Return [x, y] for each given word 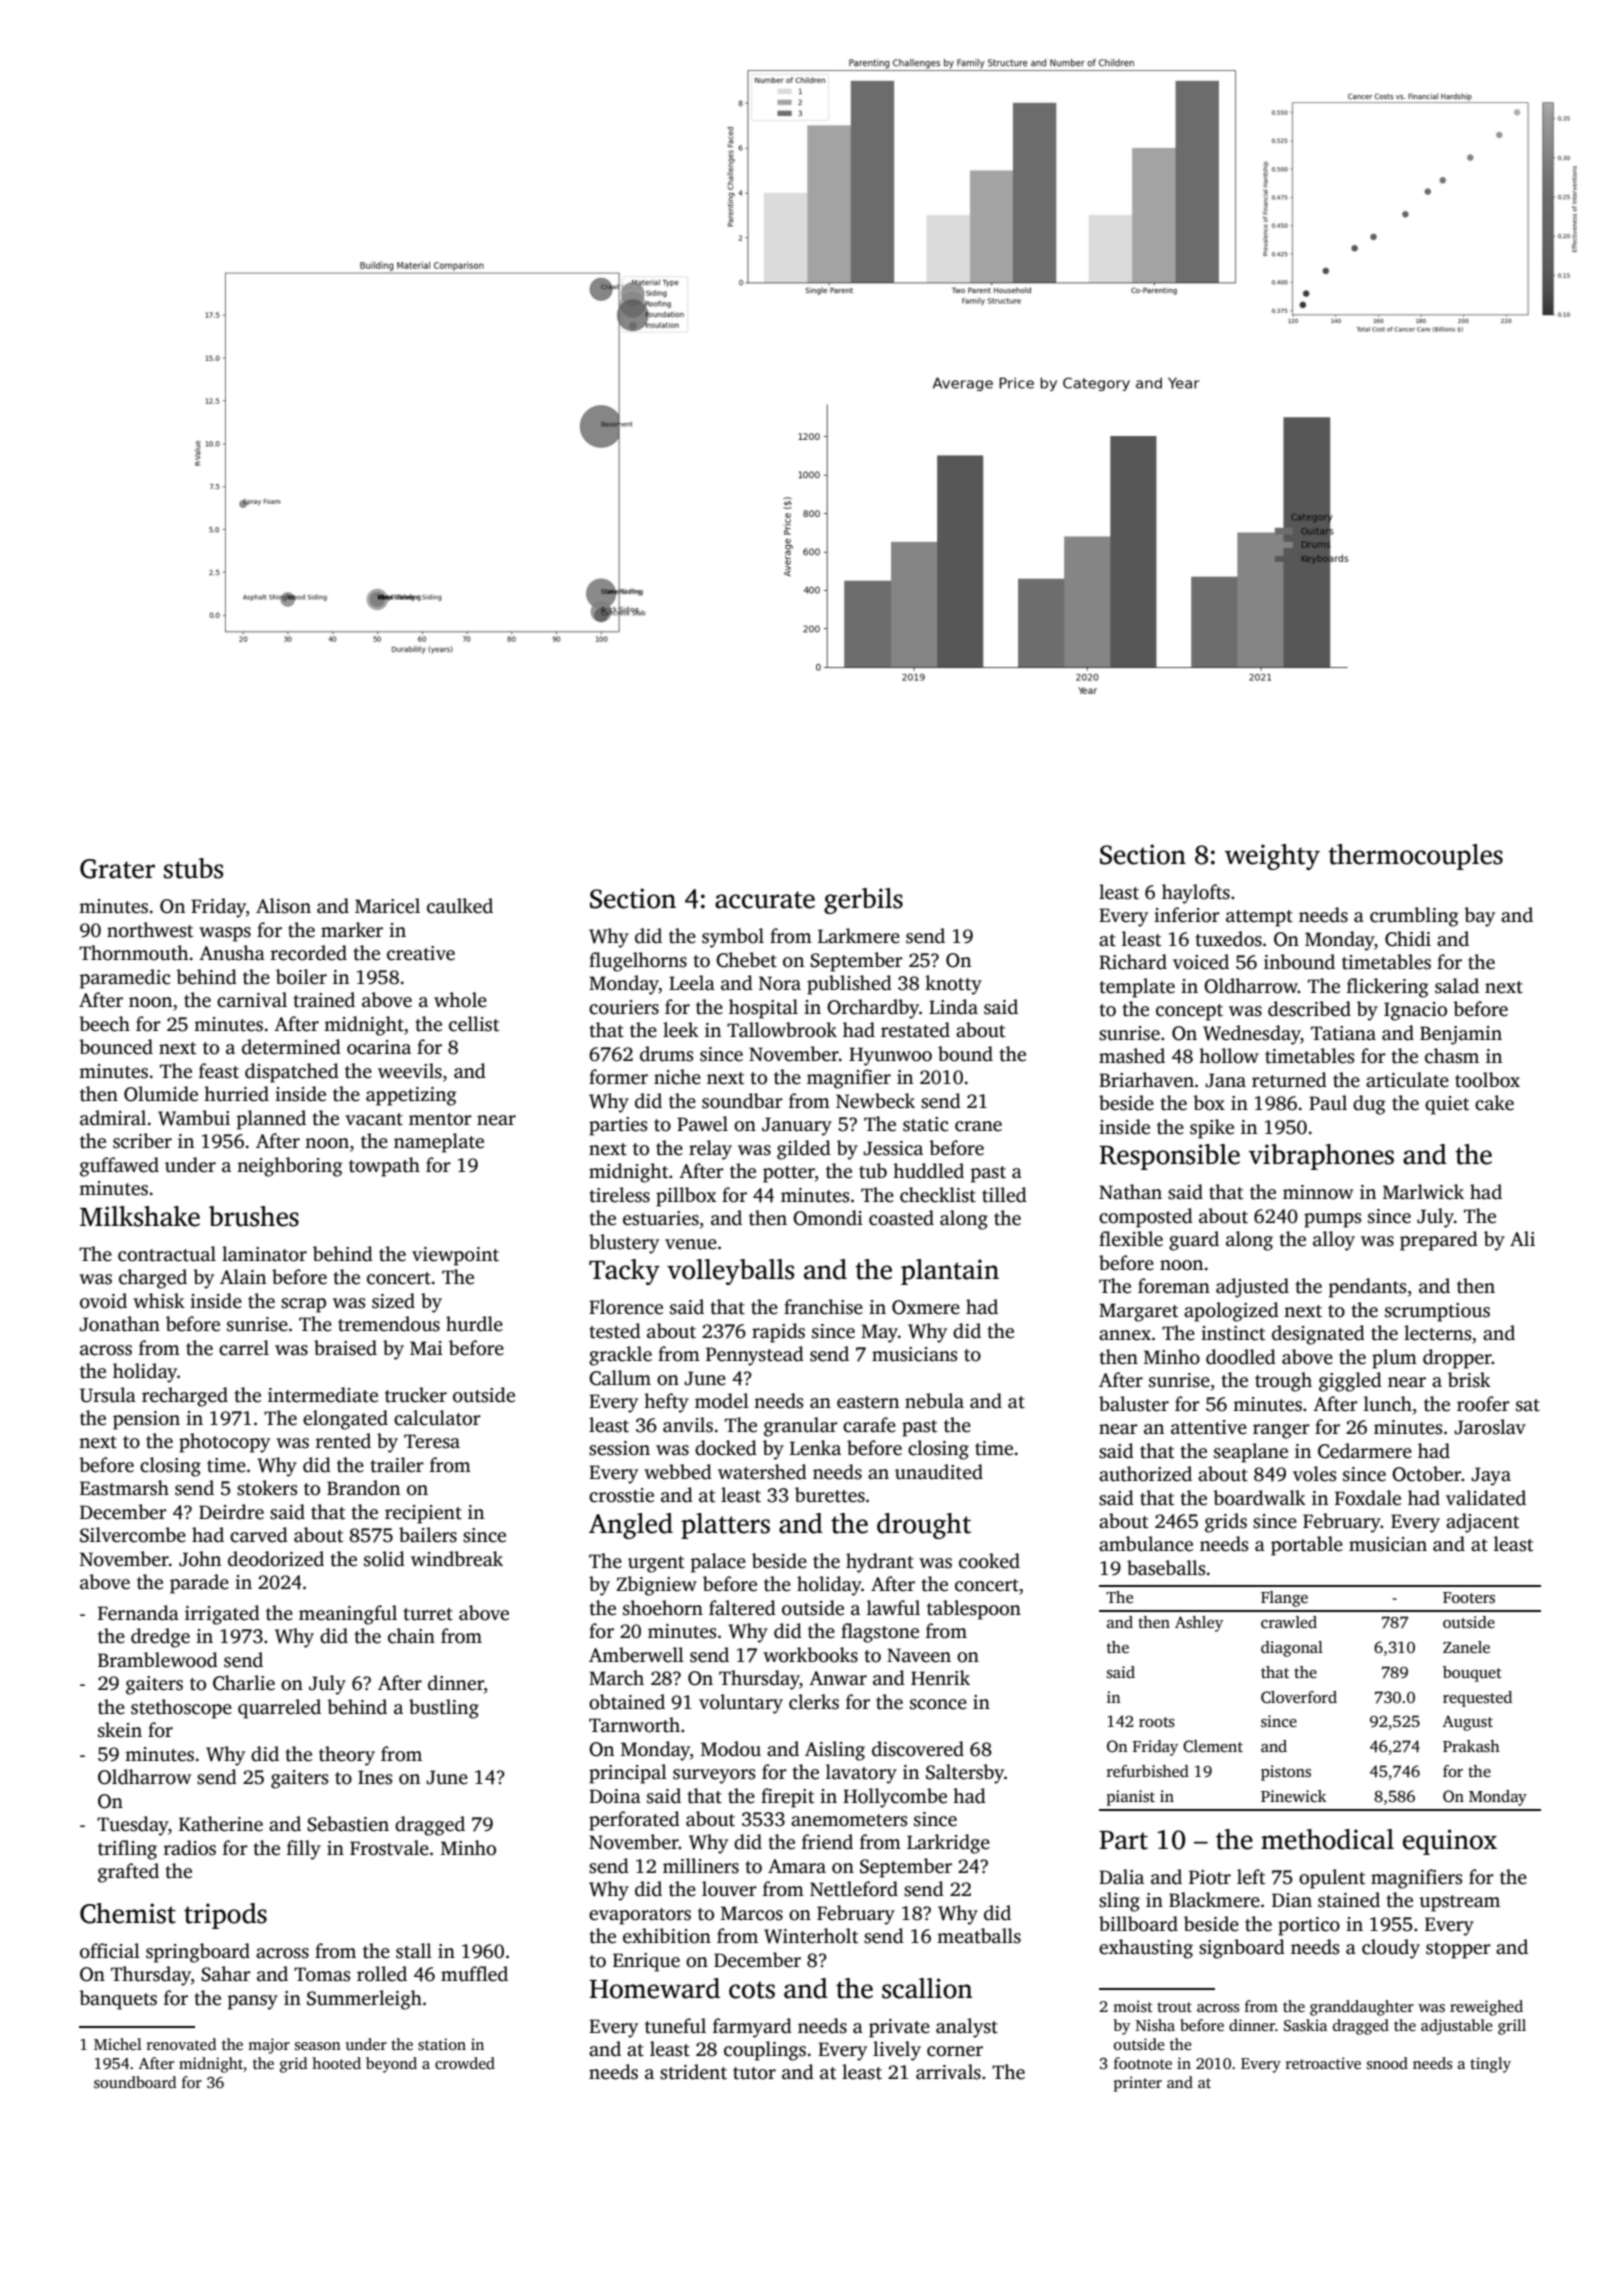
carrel [244, 1348]
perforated [634, 1821]
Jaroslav [1490, 1427]
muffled [474, 1974]
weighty [1272, 857]
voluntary [741, 1704]
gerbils [863, 901]
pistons [1286, 1773]
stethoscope [181, 1709]
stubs [193, 868]
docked [726, 1448]
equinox [1450, 1842]
